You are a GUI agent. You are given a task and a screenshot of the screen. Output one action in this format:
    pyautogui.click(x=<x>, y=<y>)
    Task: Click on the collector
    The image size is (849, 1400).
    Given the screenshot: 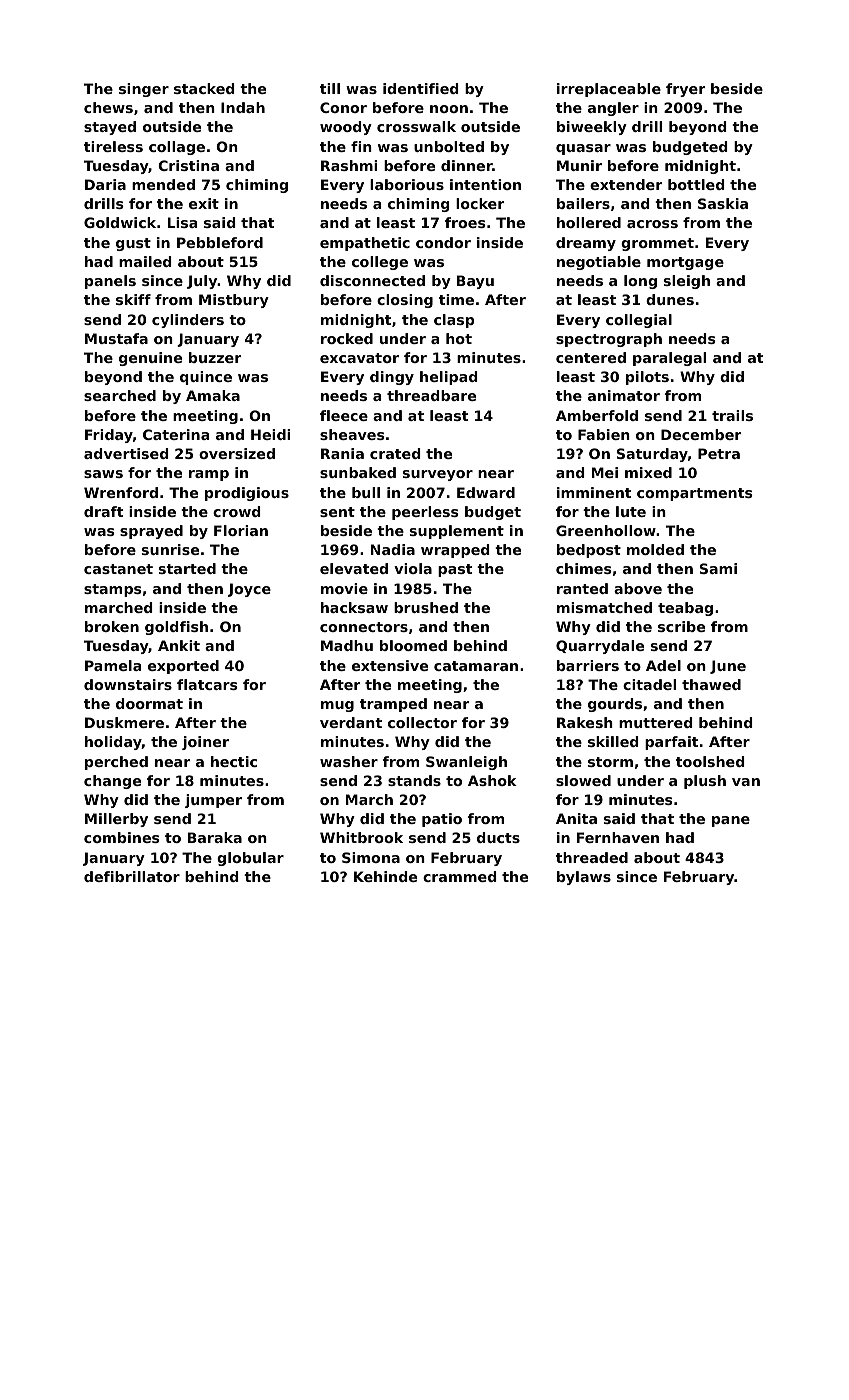 What is the action you would take?
    pyautogui.click(x=422, y=722)
